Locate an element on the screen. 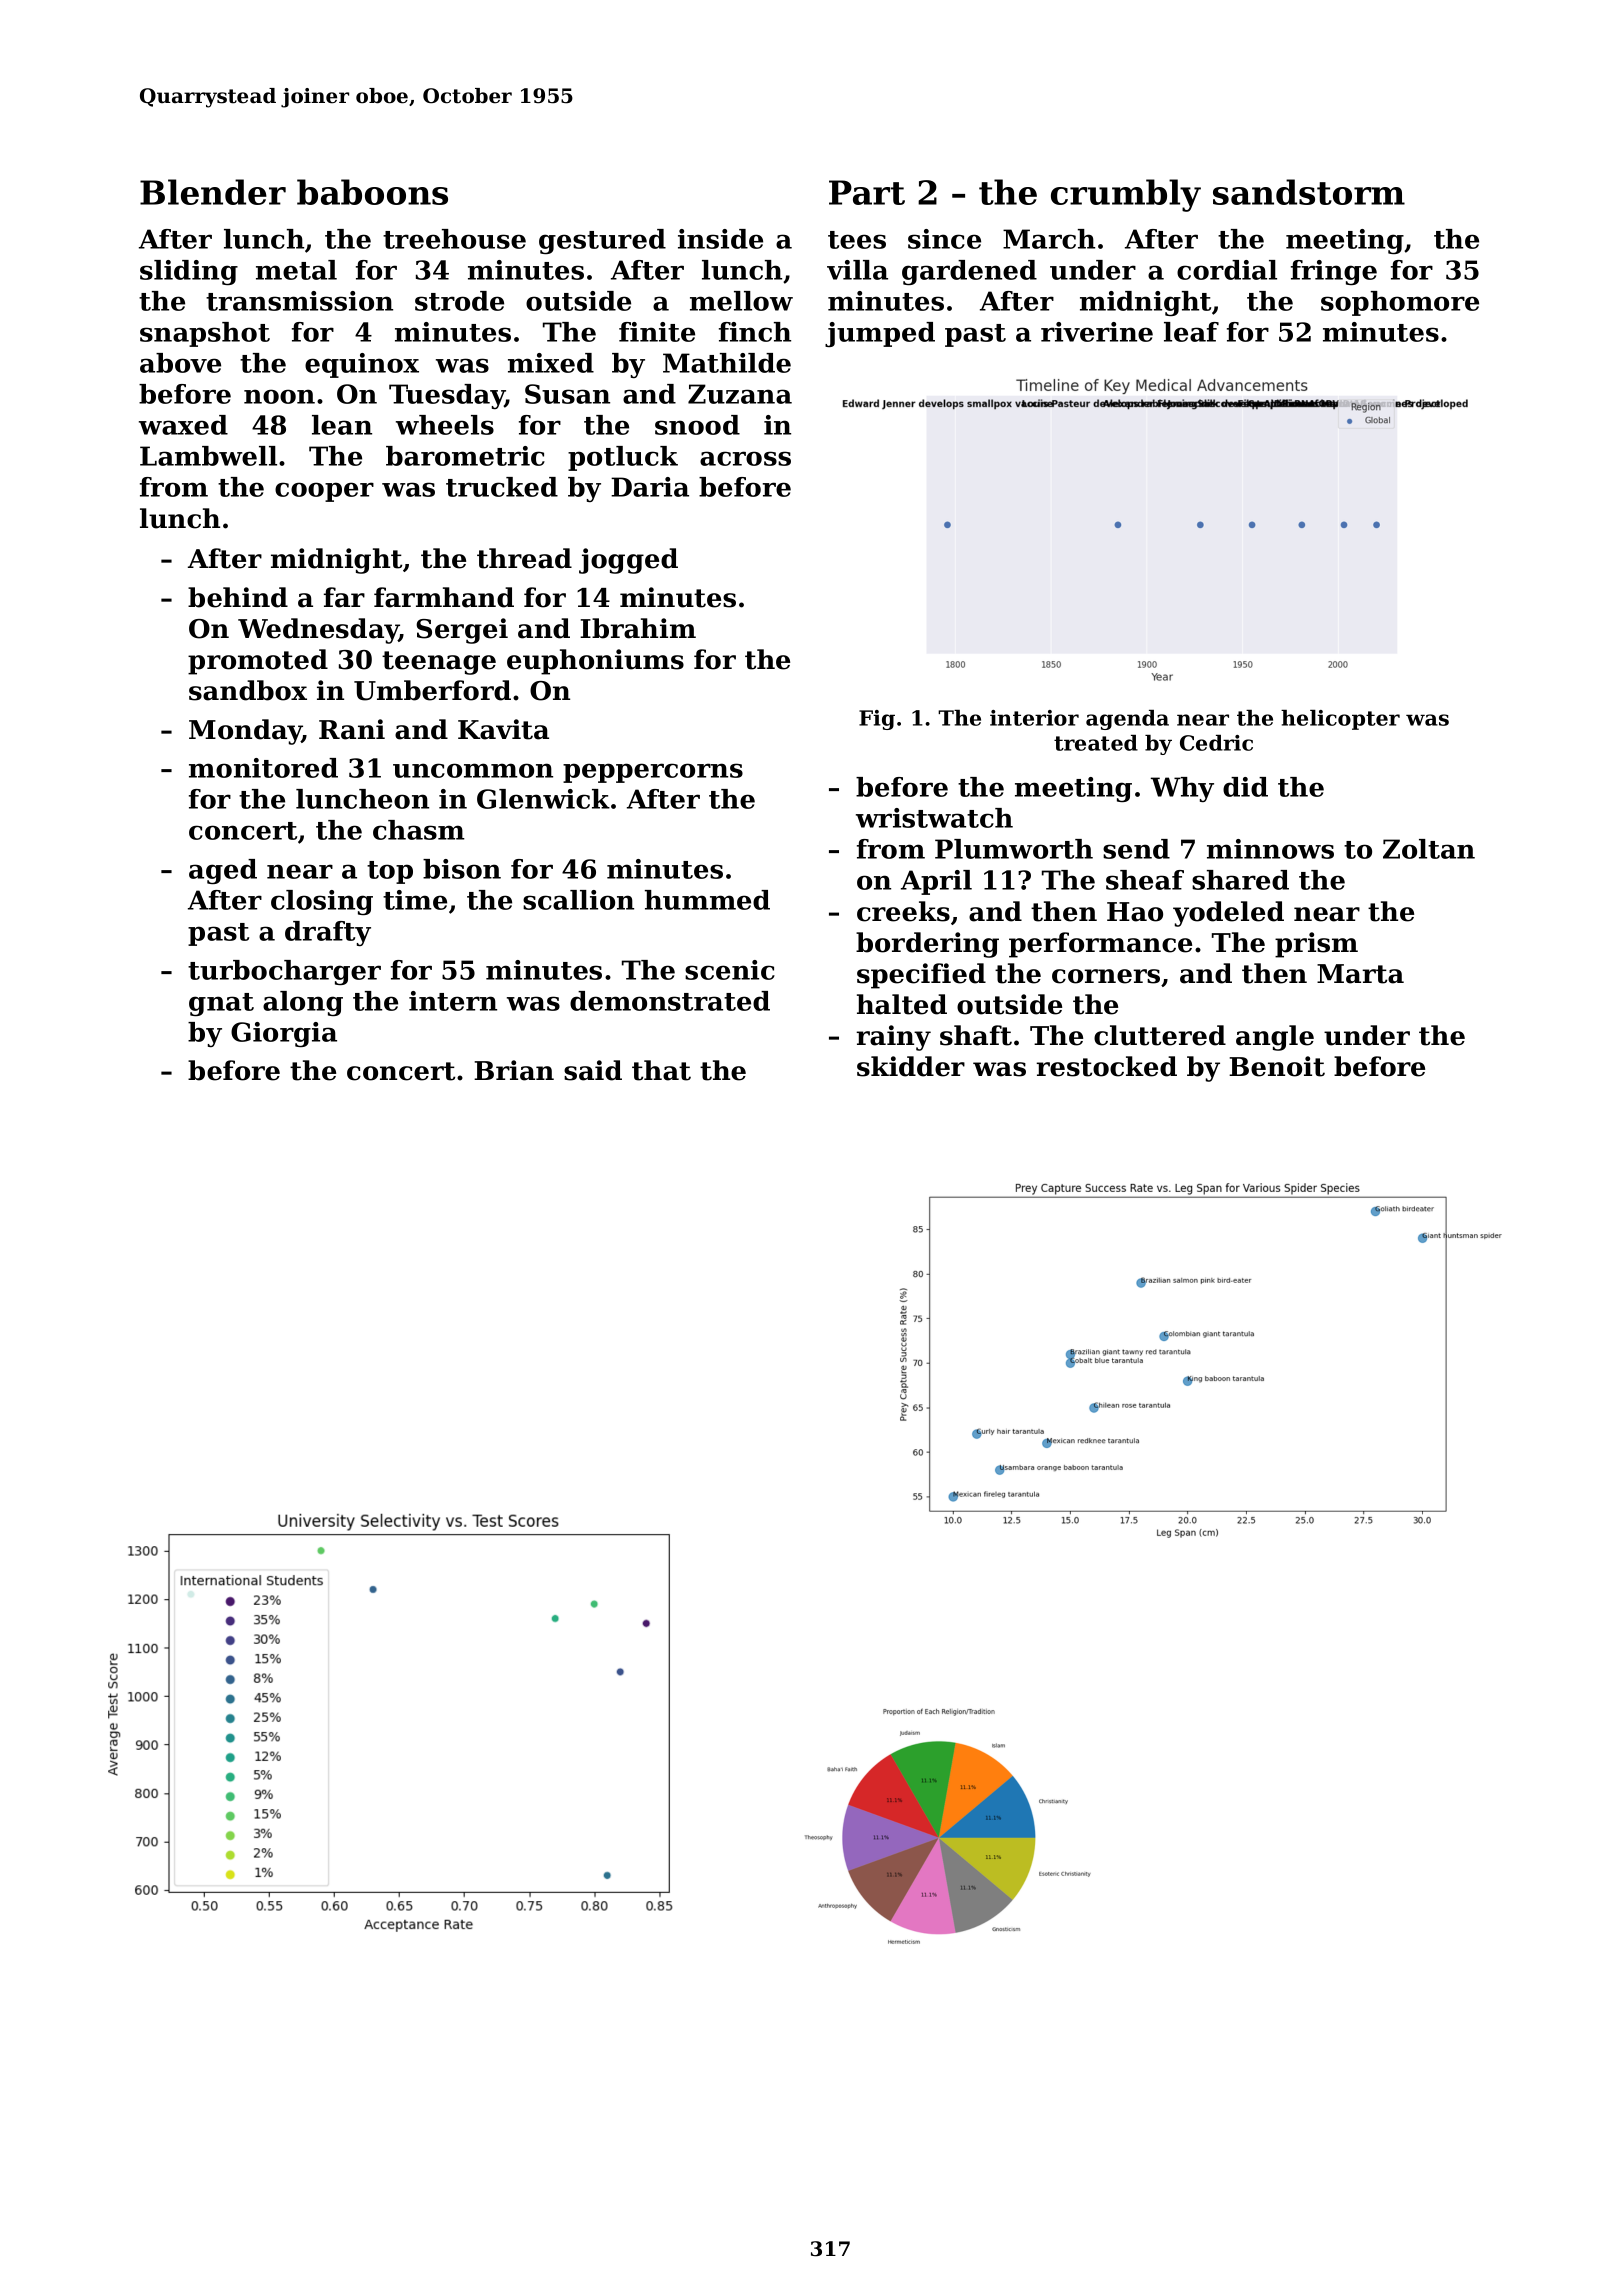 The height and width of the screenshot is (2292, 1620). interior is located at coordinates (1034, 718).
